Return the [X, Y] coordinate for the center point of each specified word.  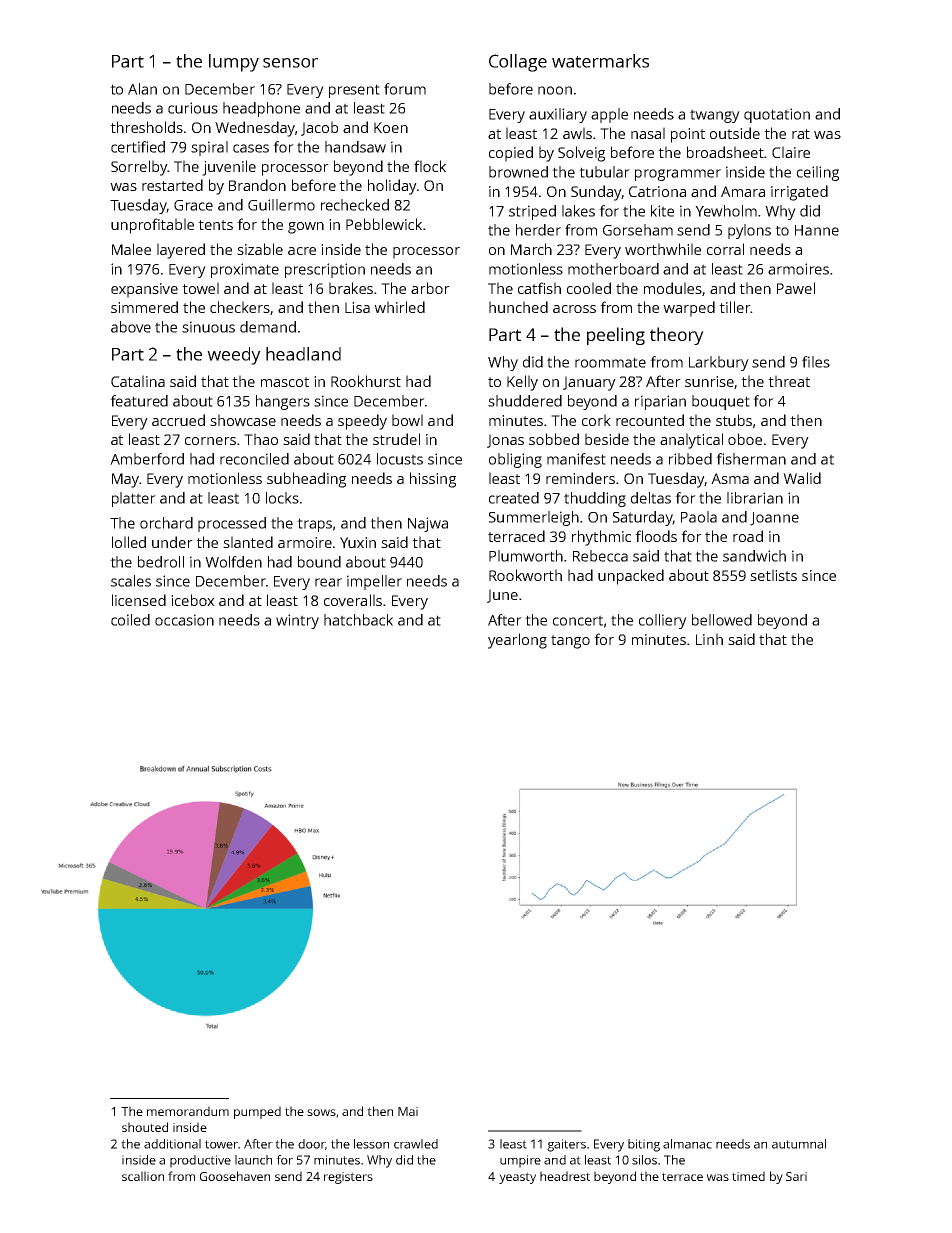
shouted [145, 1127]
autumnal [799, 1144]
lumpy [234, 63]
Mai [408, 1111]
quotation [777, 115]
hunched [518, 307]
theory [677, 336]
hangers [283, 402]
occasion [184, 620]
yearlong [517, 641]
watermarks [600, 61]
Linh [709, 639]
